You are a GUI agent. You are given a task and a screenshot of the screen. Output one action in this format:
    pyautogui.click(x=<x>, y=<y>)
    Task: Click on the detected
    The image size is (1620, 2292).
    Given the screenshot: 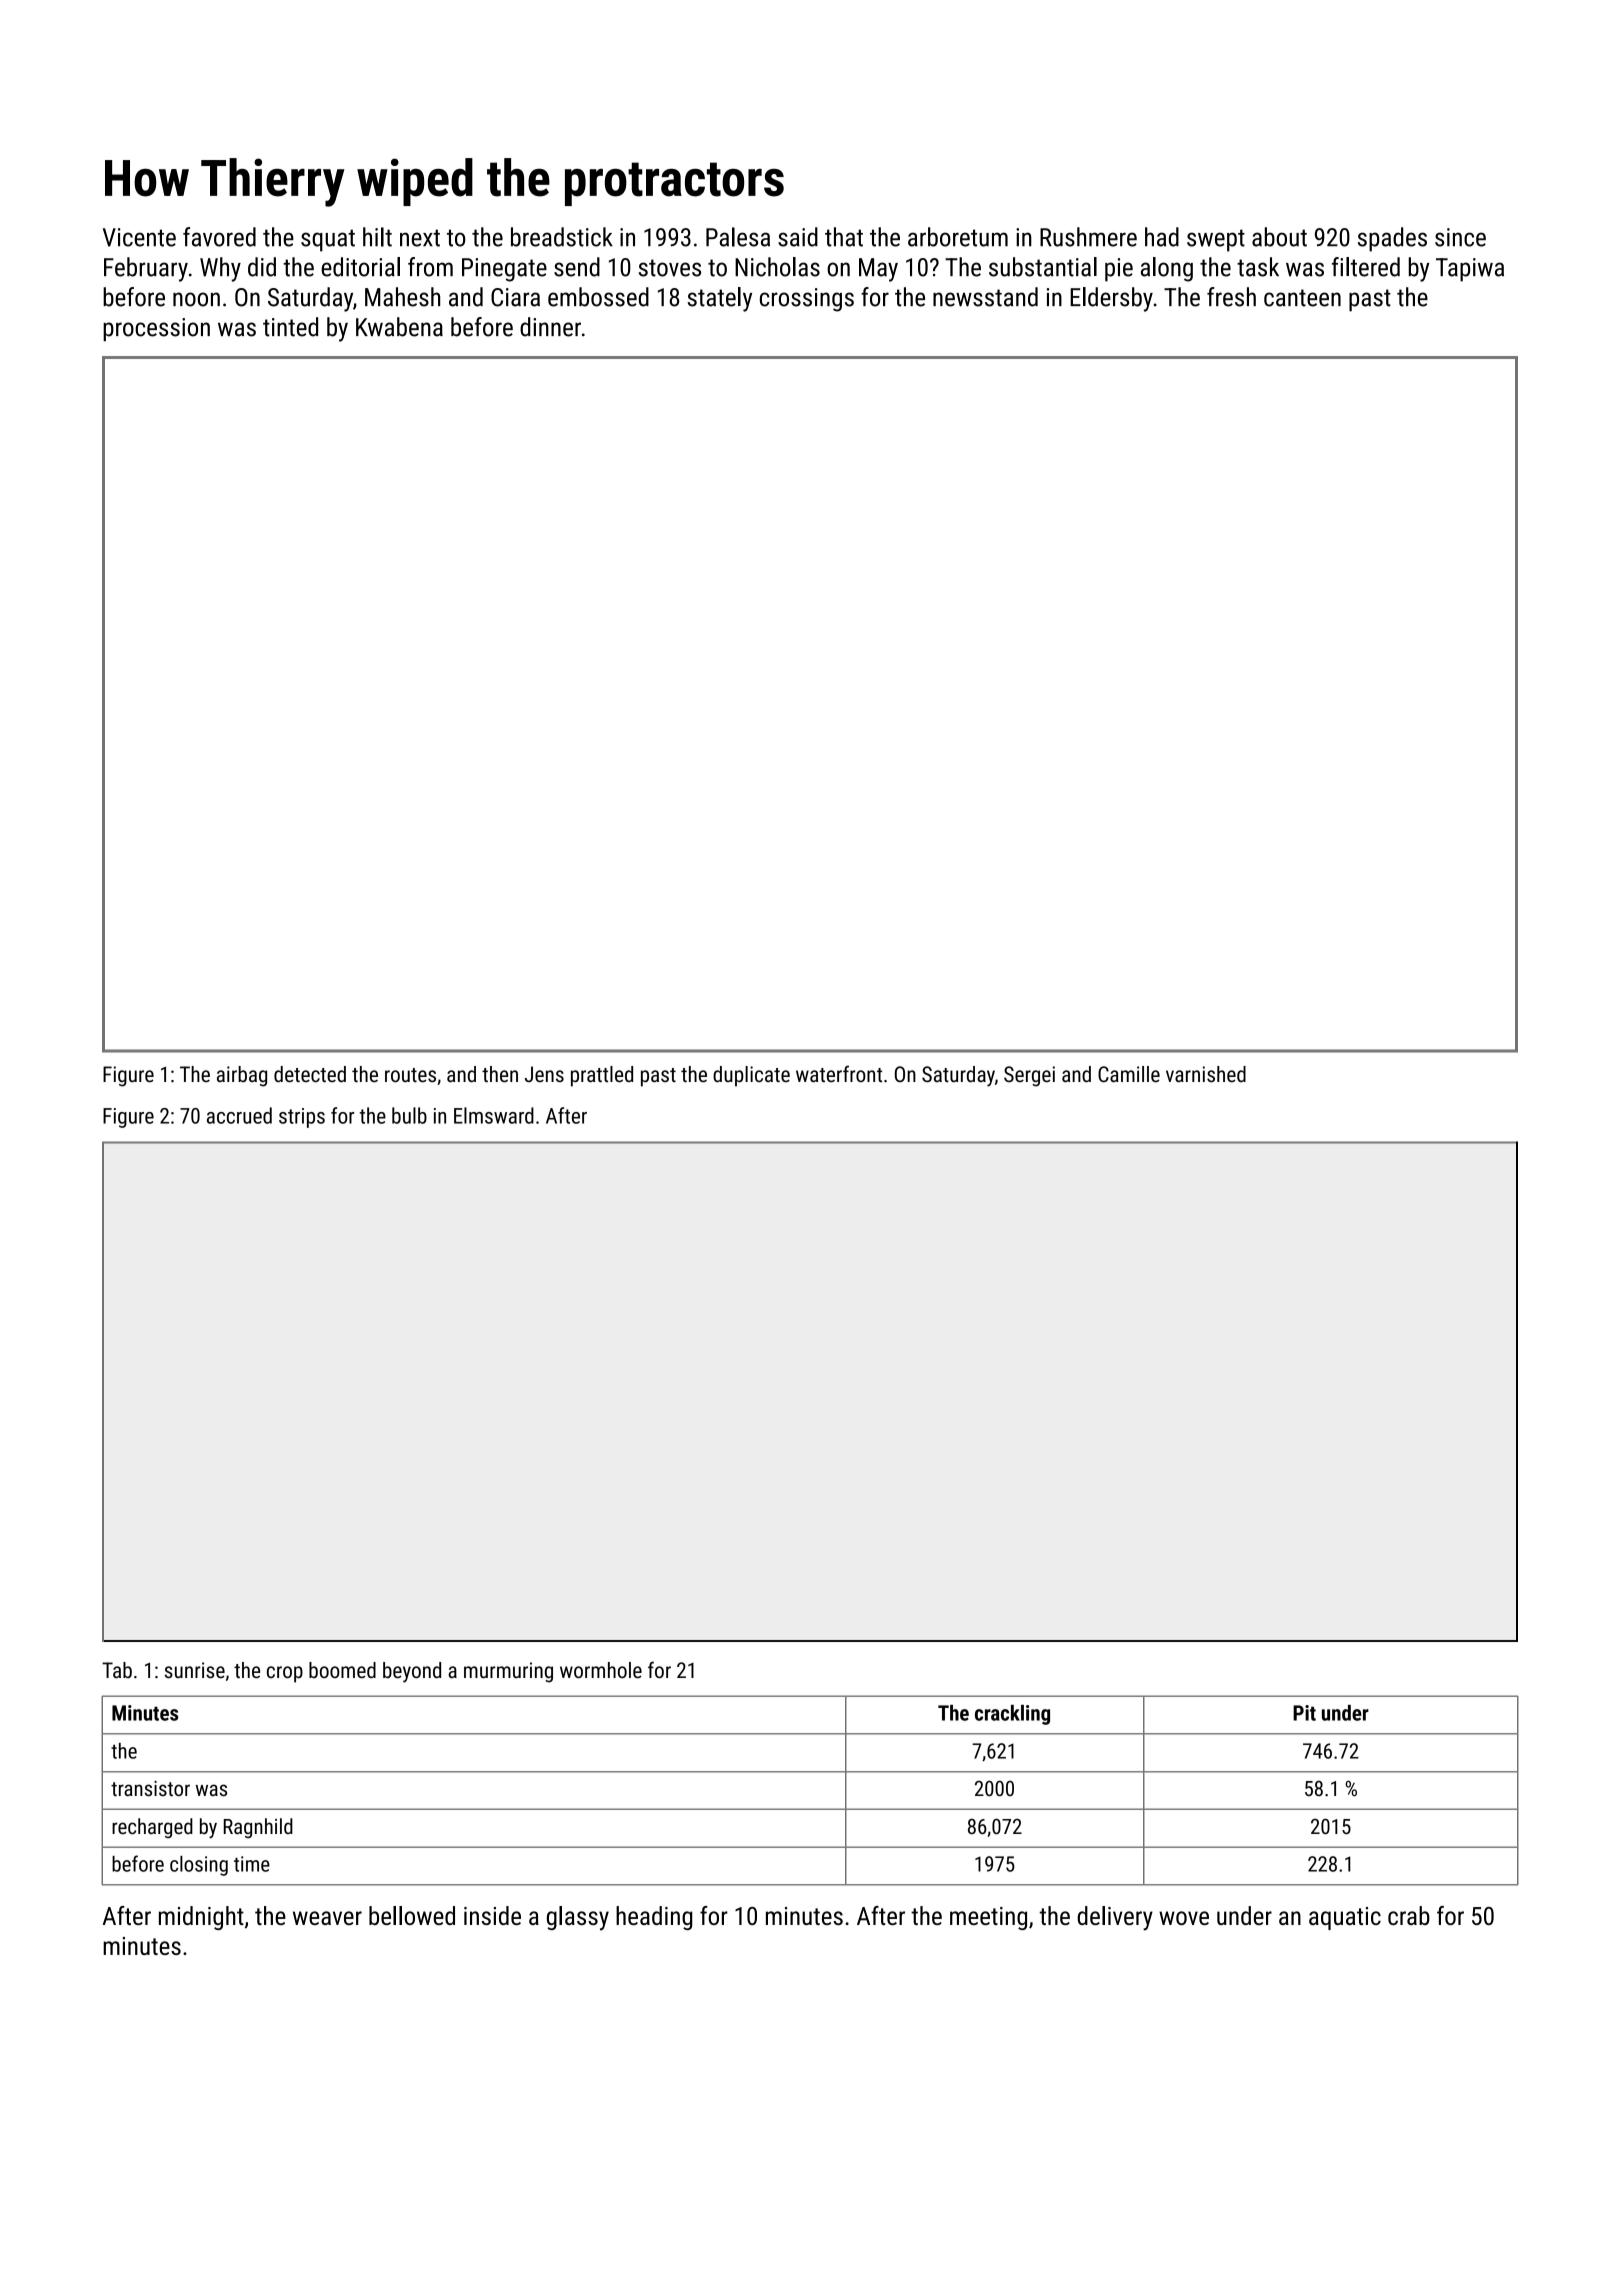 What is the action you would take?
    pyautogui.click(x=310, y=1074)
